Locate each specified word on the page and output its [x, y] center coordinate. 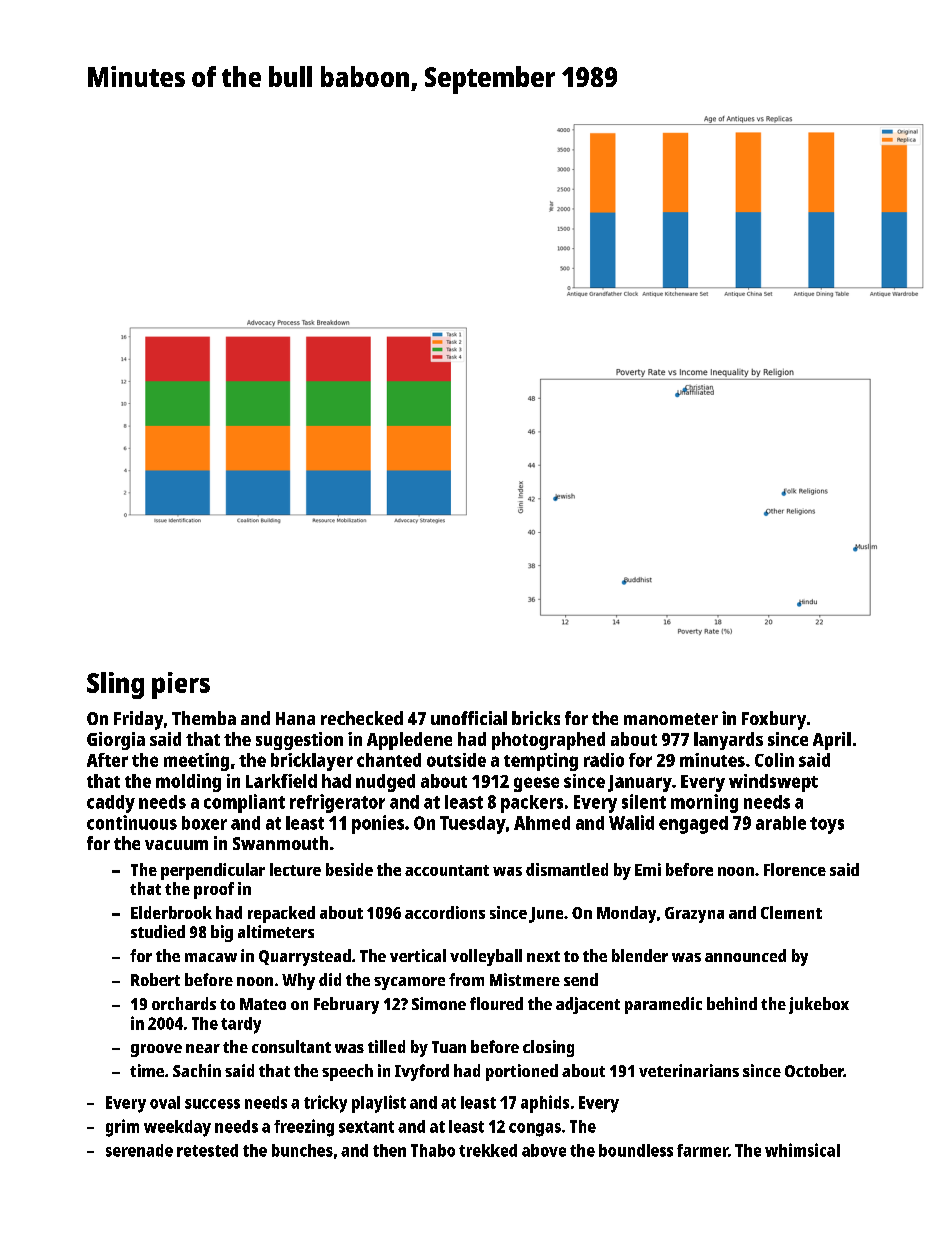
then [389, 1150]
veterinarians [689, 1070]
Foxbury [774, 720]
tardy [241, 1025]
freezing [304, 1128]
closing [548, 1048]
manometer [671, 719]
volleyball [486, 957]
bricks [536, 718]
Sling [115, 685]
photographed [548, 741]
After [107, 760]
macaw [211, 957]
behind [732, 1003]
